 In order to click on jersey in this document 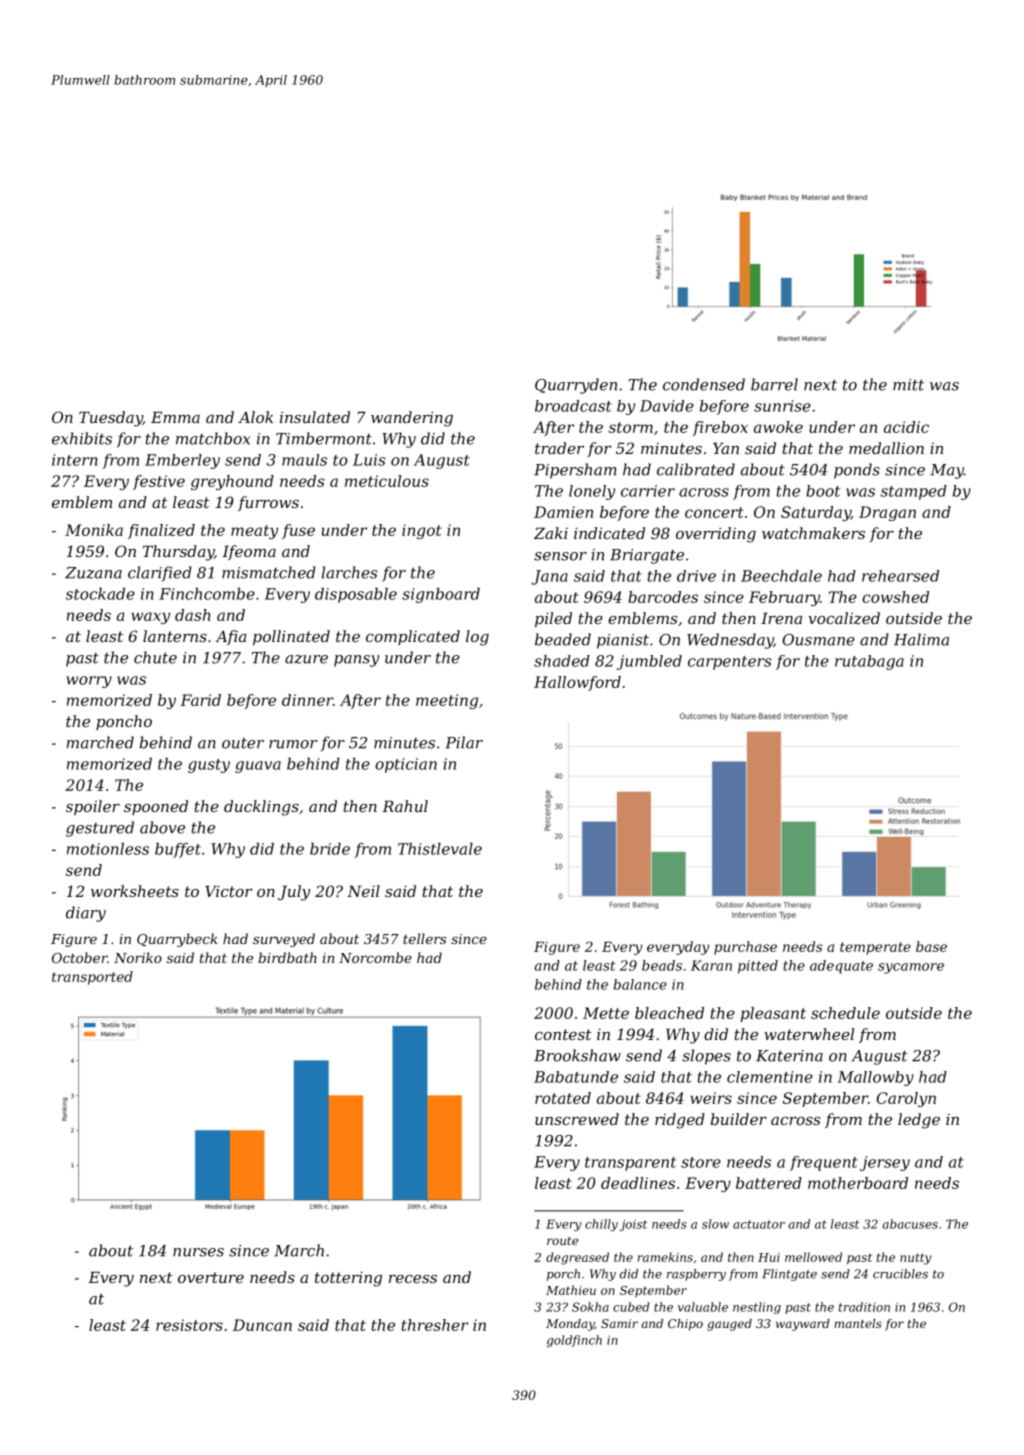, I will do `click(885, 1163)`.
